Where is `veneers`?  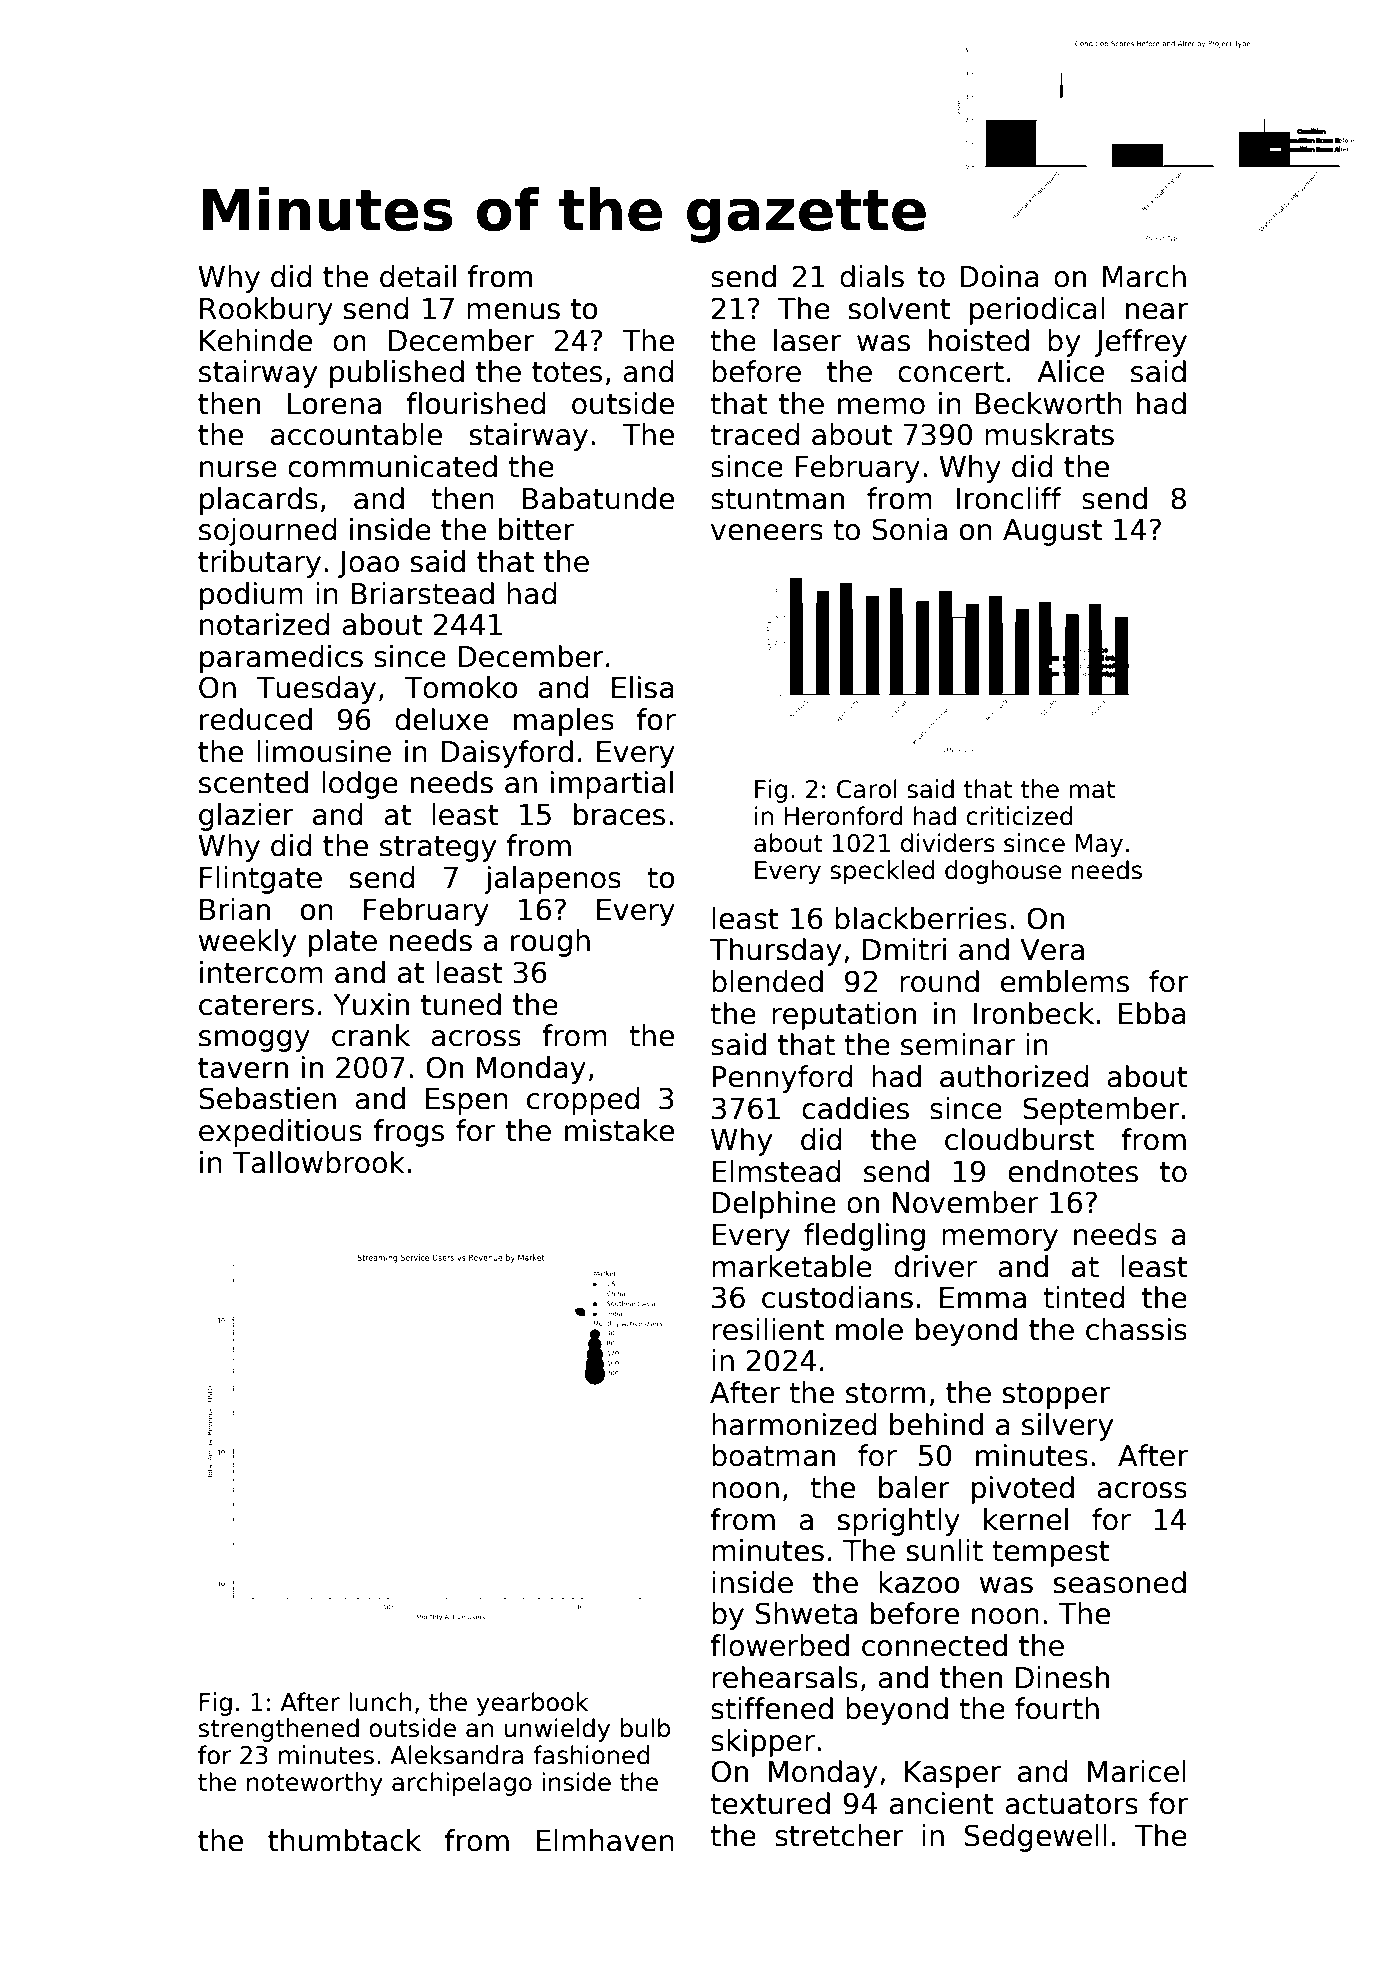
veneers is located at coordinates (767, 532).
